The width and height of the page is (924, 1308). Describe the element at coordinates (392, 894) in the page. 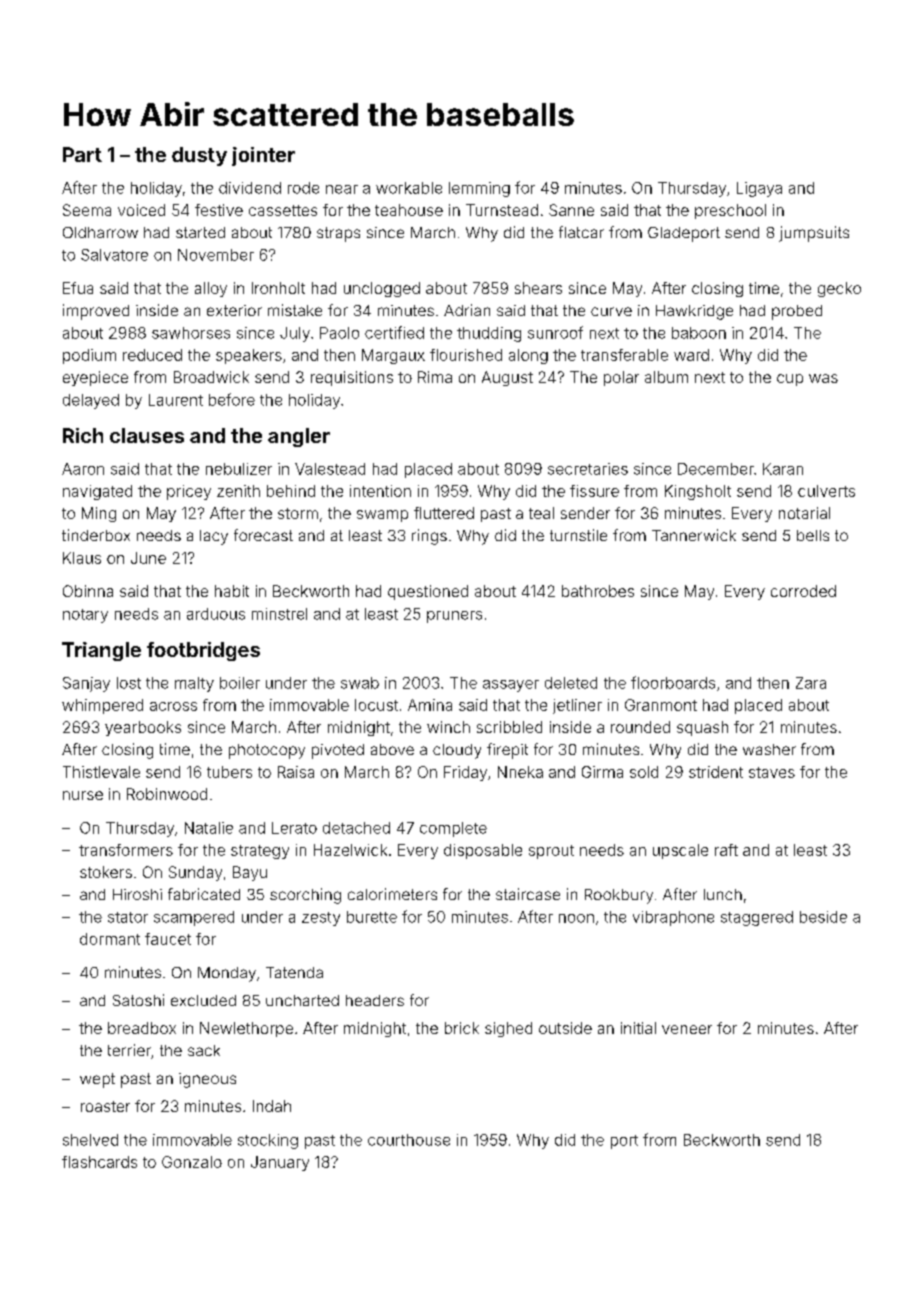

I see `calorimeters` at that location.
